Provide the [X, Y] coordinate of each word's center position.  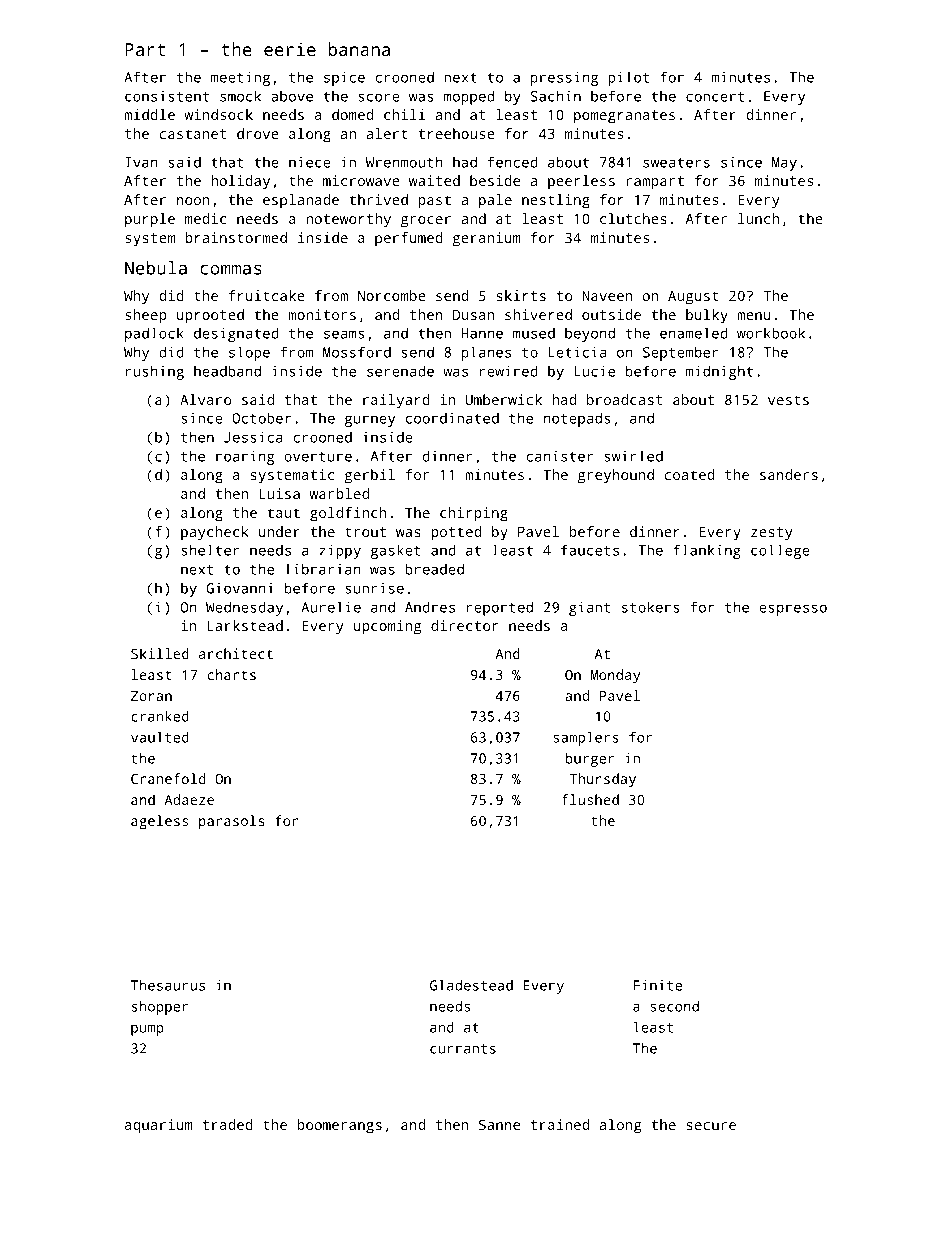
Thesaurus [168, 985]
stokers [651, 607]
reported [500, 608]
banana [359, 49]
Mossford [357, 352]
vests [788, 400]
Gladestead [471, 985]
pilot [628, 78]
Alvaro [205, 399]
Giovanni [240, 588]
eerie [290, 49]
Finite [658, 985]
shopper [160, 1008]
